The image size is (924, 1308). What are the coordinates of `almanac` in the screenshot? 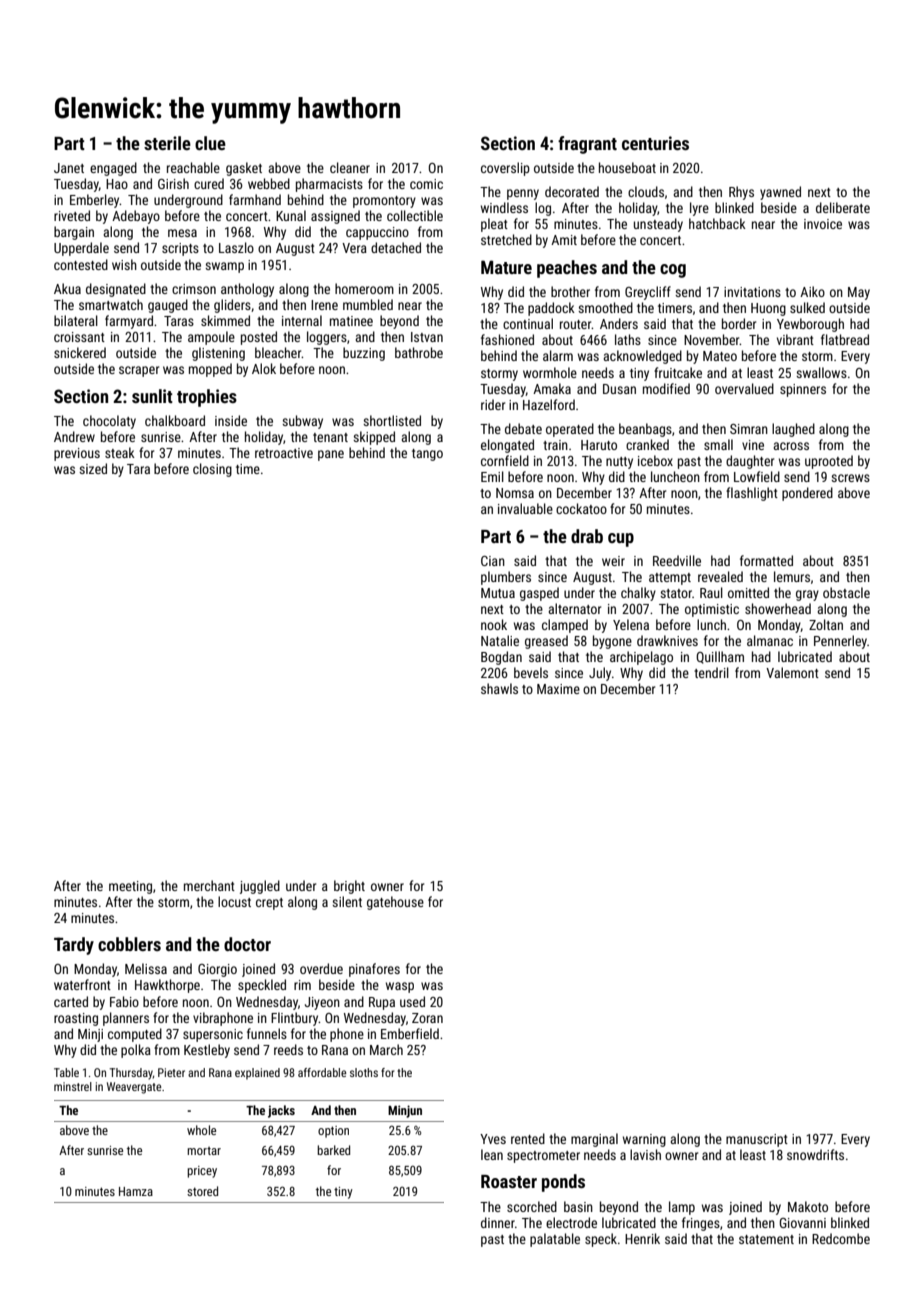 It's located at (770, 640).
